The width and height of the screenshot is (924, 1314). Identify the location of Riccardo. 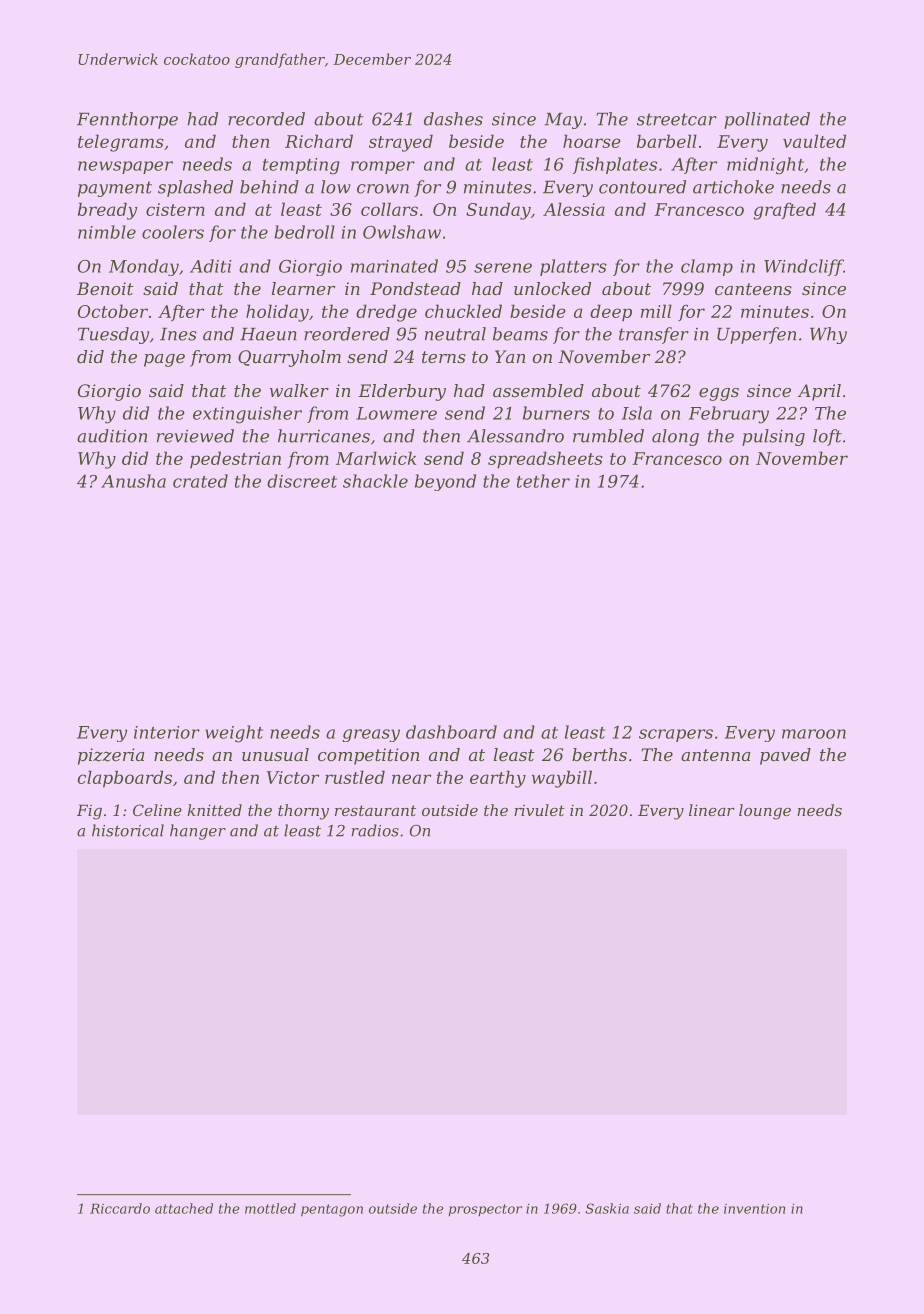
(120, 1208).
